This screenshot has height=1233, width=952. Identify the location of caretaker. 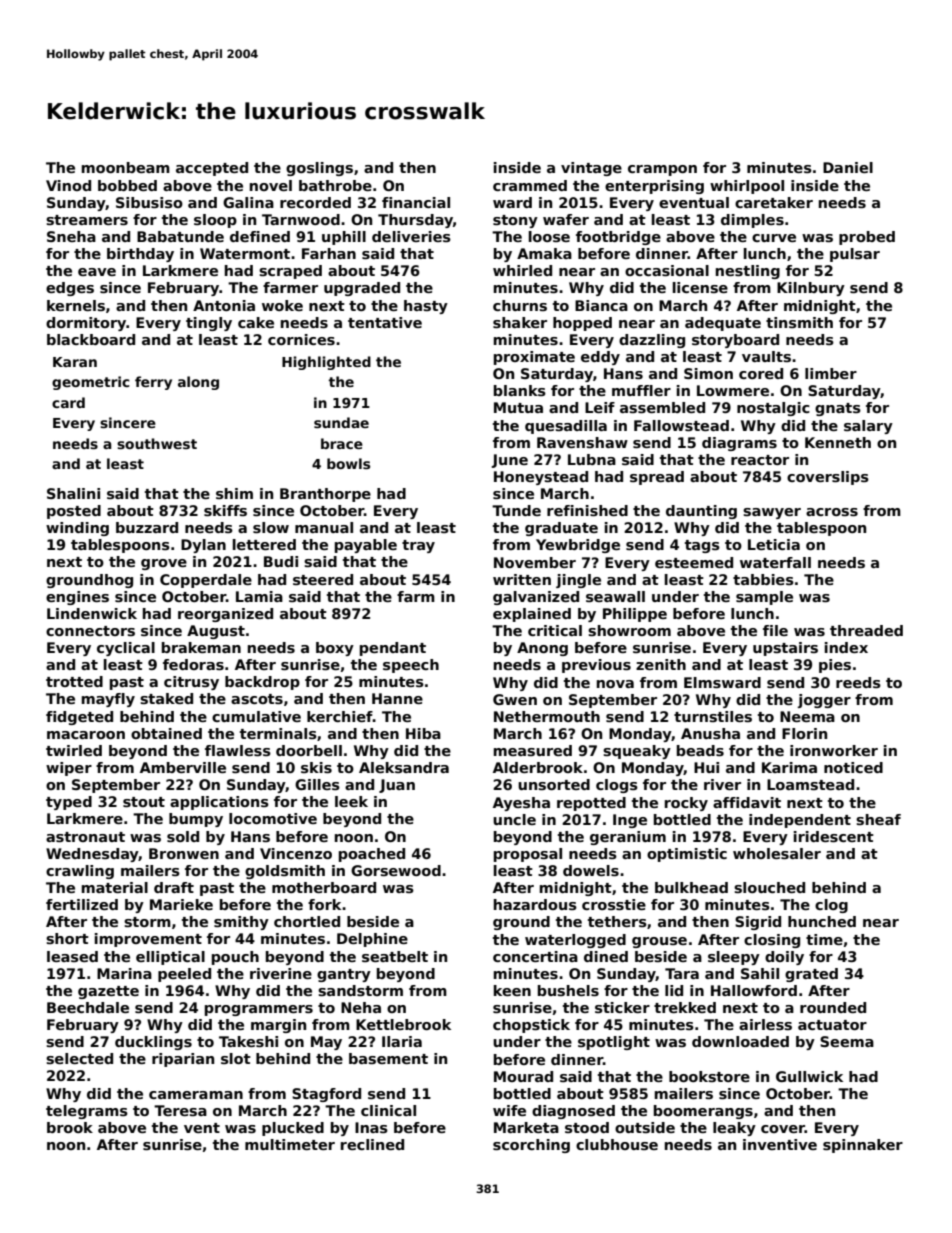
(774, 202).
